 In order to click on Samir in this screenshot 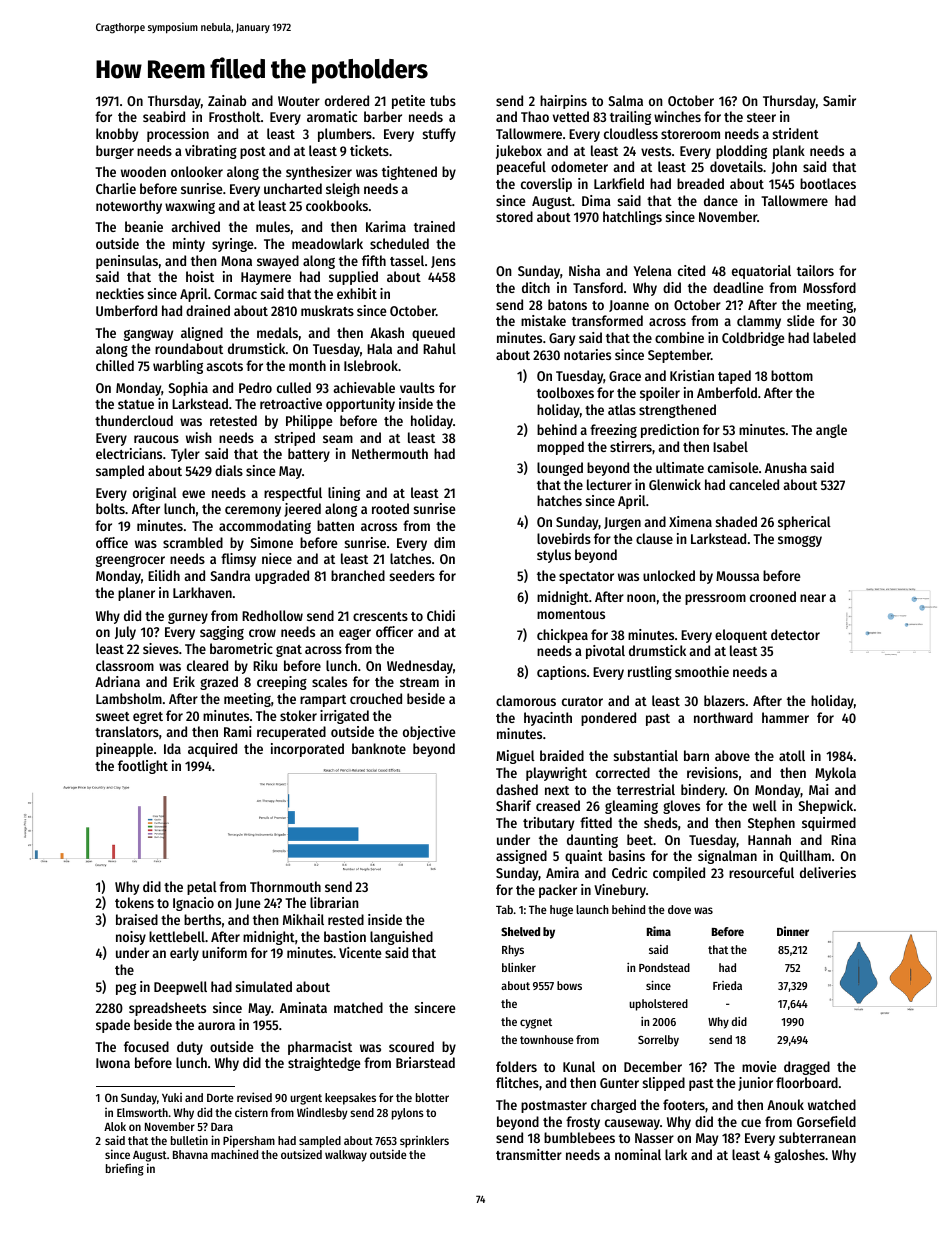, I will do `click(839, 100)`.
